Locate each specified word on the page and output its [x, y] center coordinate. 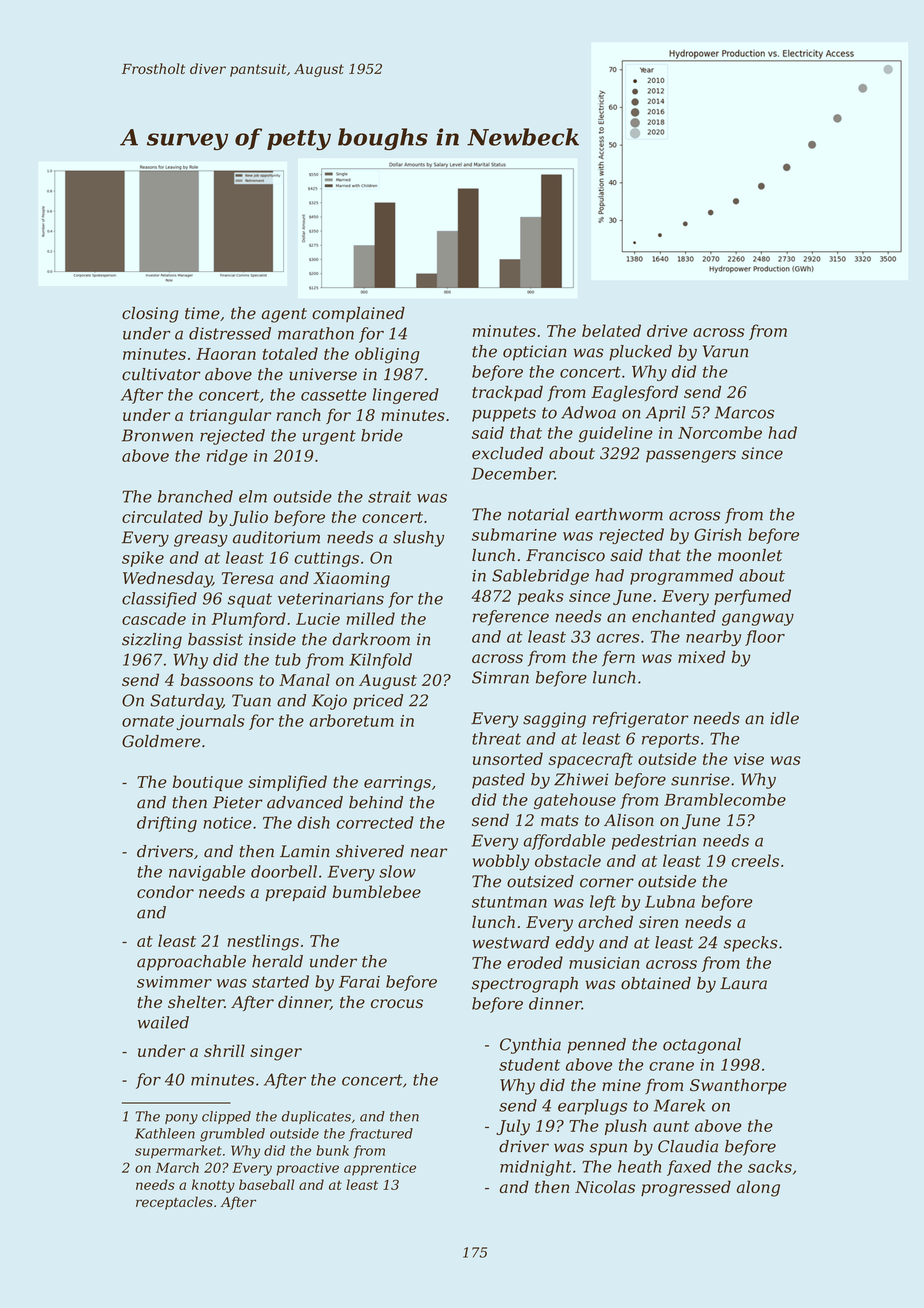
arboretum [351, 720]
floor [765, 638]
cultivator [161, 374]
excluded [507, 453]
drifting [167, 824]
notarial [538, 514]
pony [181, 1119]
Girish [717, 534]
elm [253, 496]
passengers [691, 456]
